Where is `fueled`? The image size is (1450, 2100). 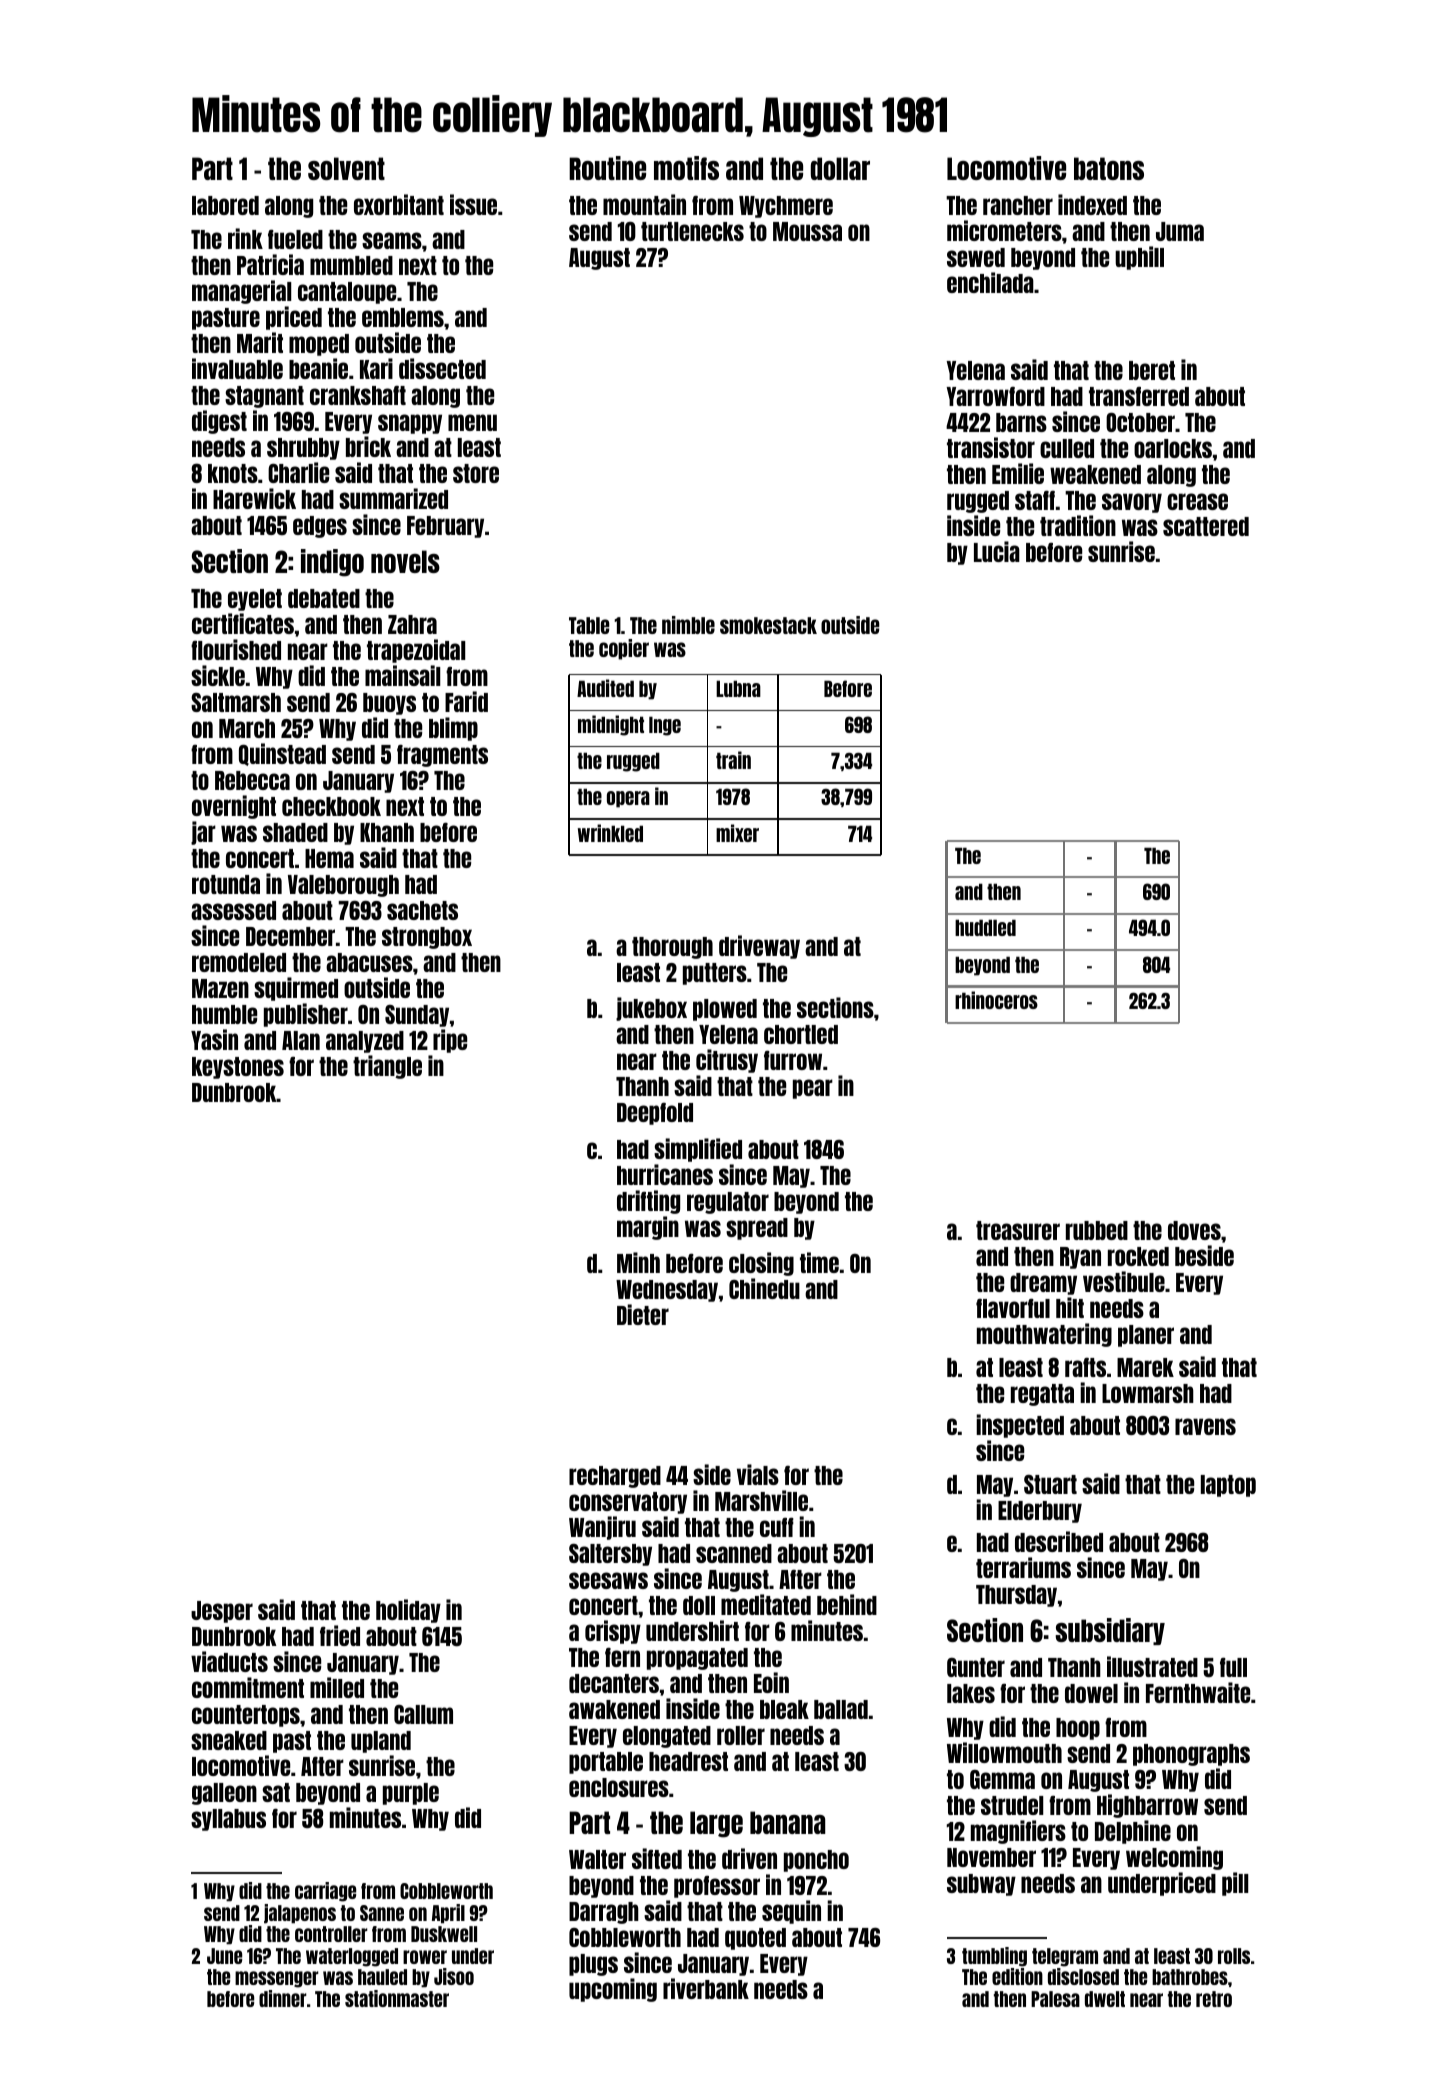 fueled is located at coordinates (295, 239).
